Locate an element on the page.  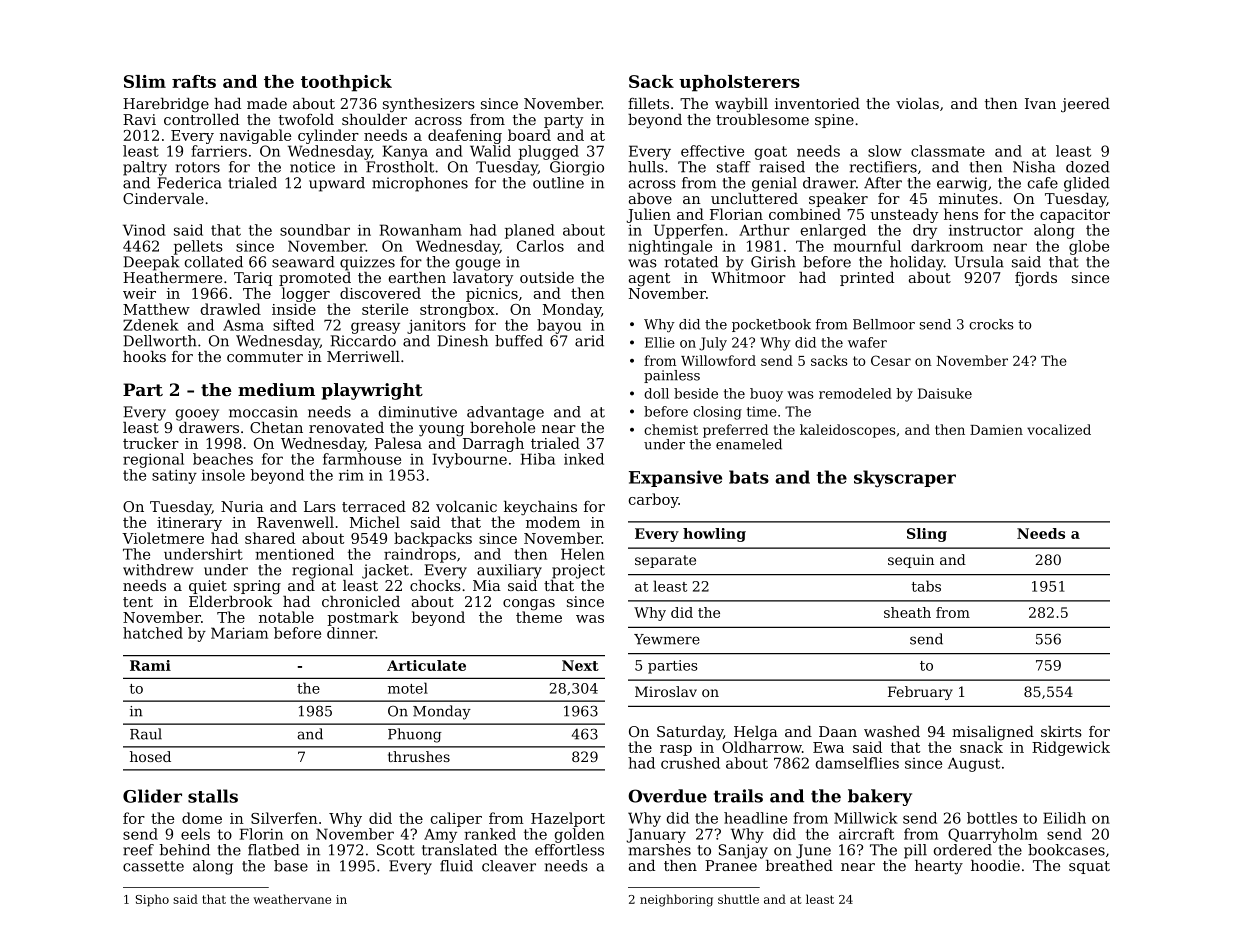
rotated is located at coordinates (691, 262).
